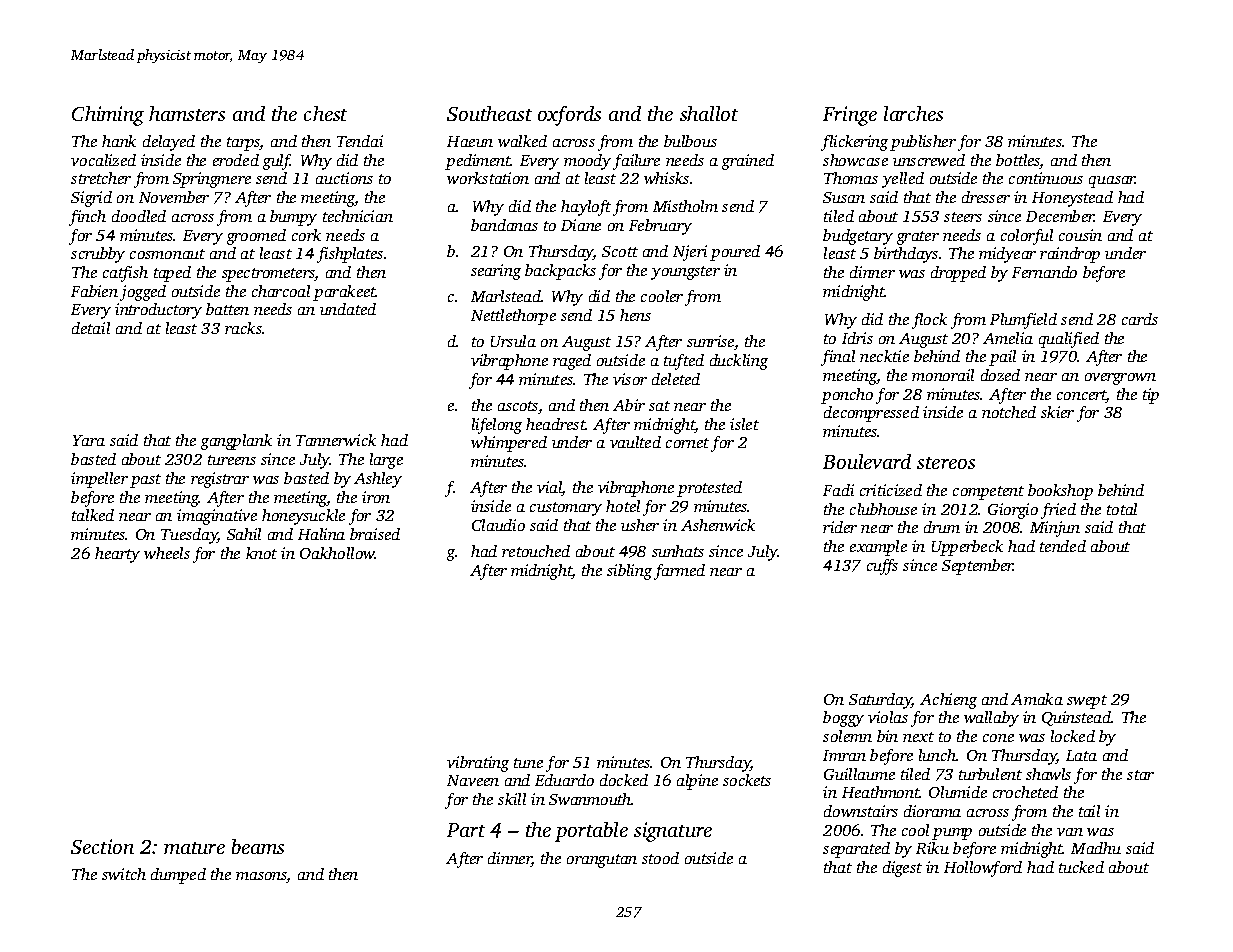  Describe the element at coordinates (884, 356) in the screenshot. I see `necktie` at that location.
